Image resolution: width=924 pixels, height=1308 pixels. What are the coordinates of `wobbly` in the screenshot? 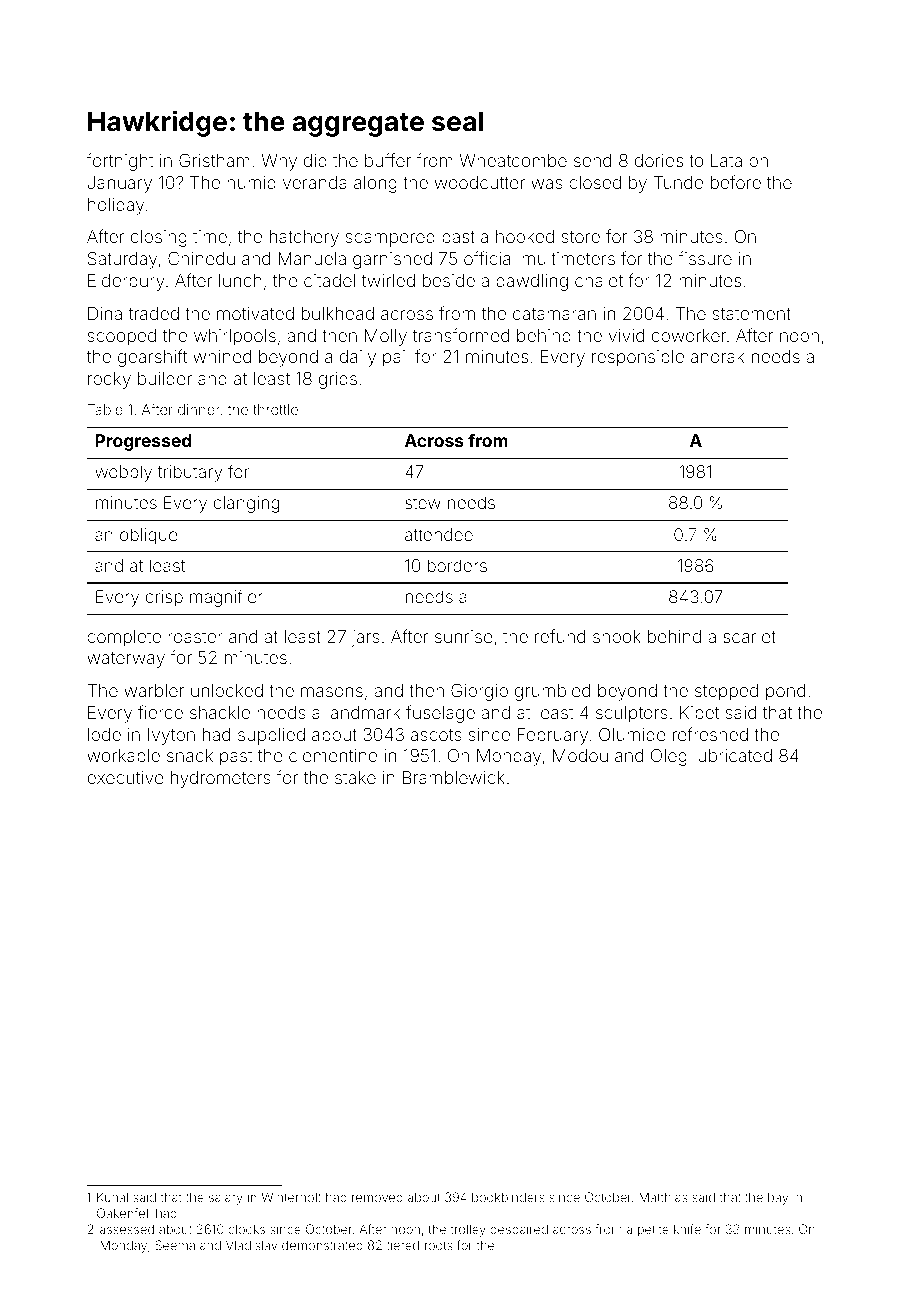 It's located at (123, 473).
